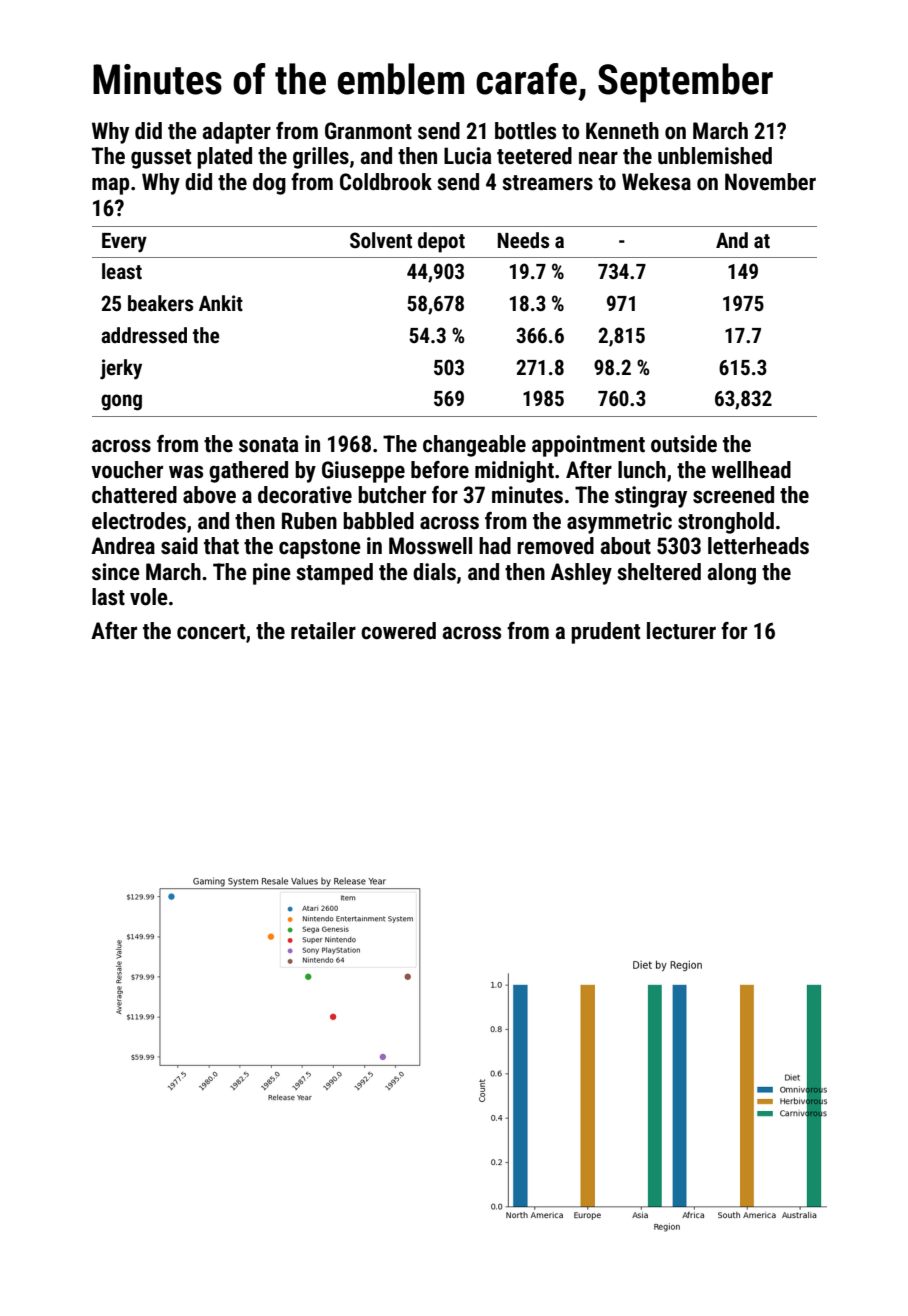 The width and height of the page is (908, 1316). I want to click on Wekesa, so click(656, 182).
